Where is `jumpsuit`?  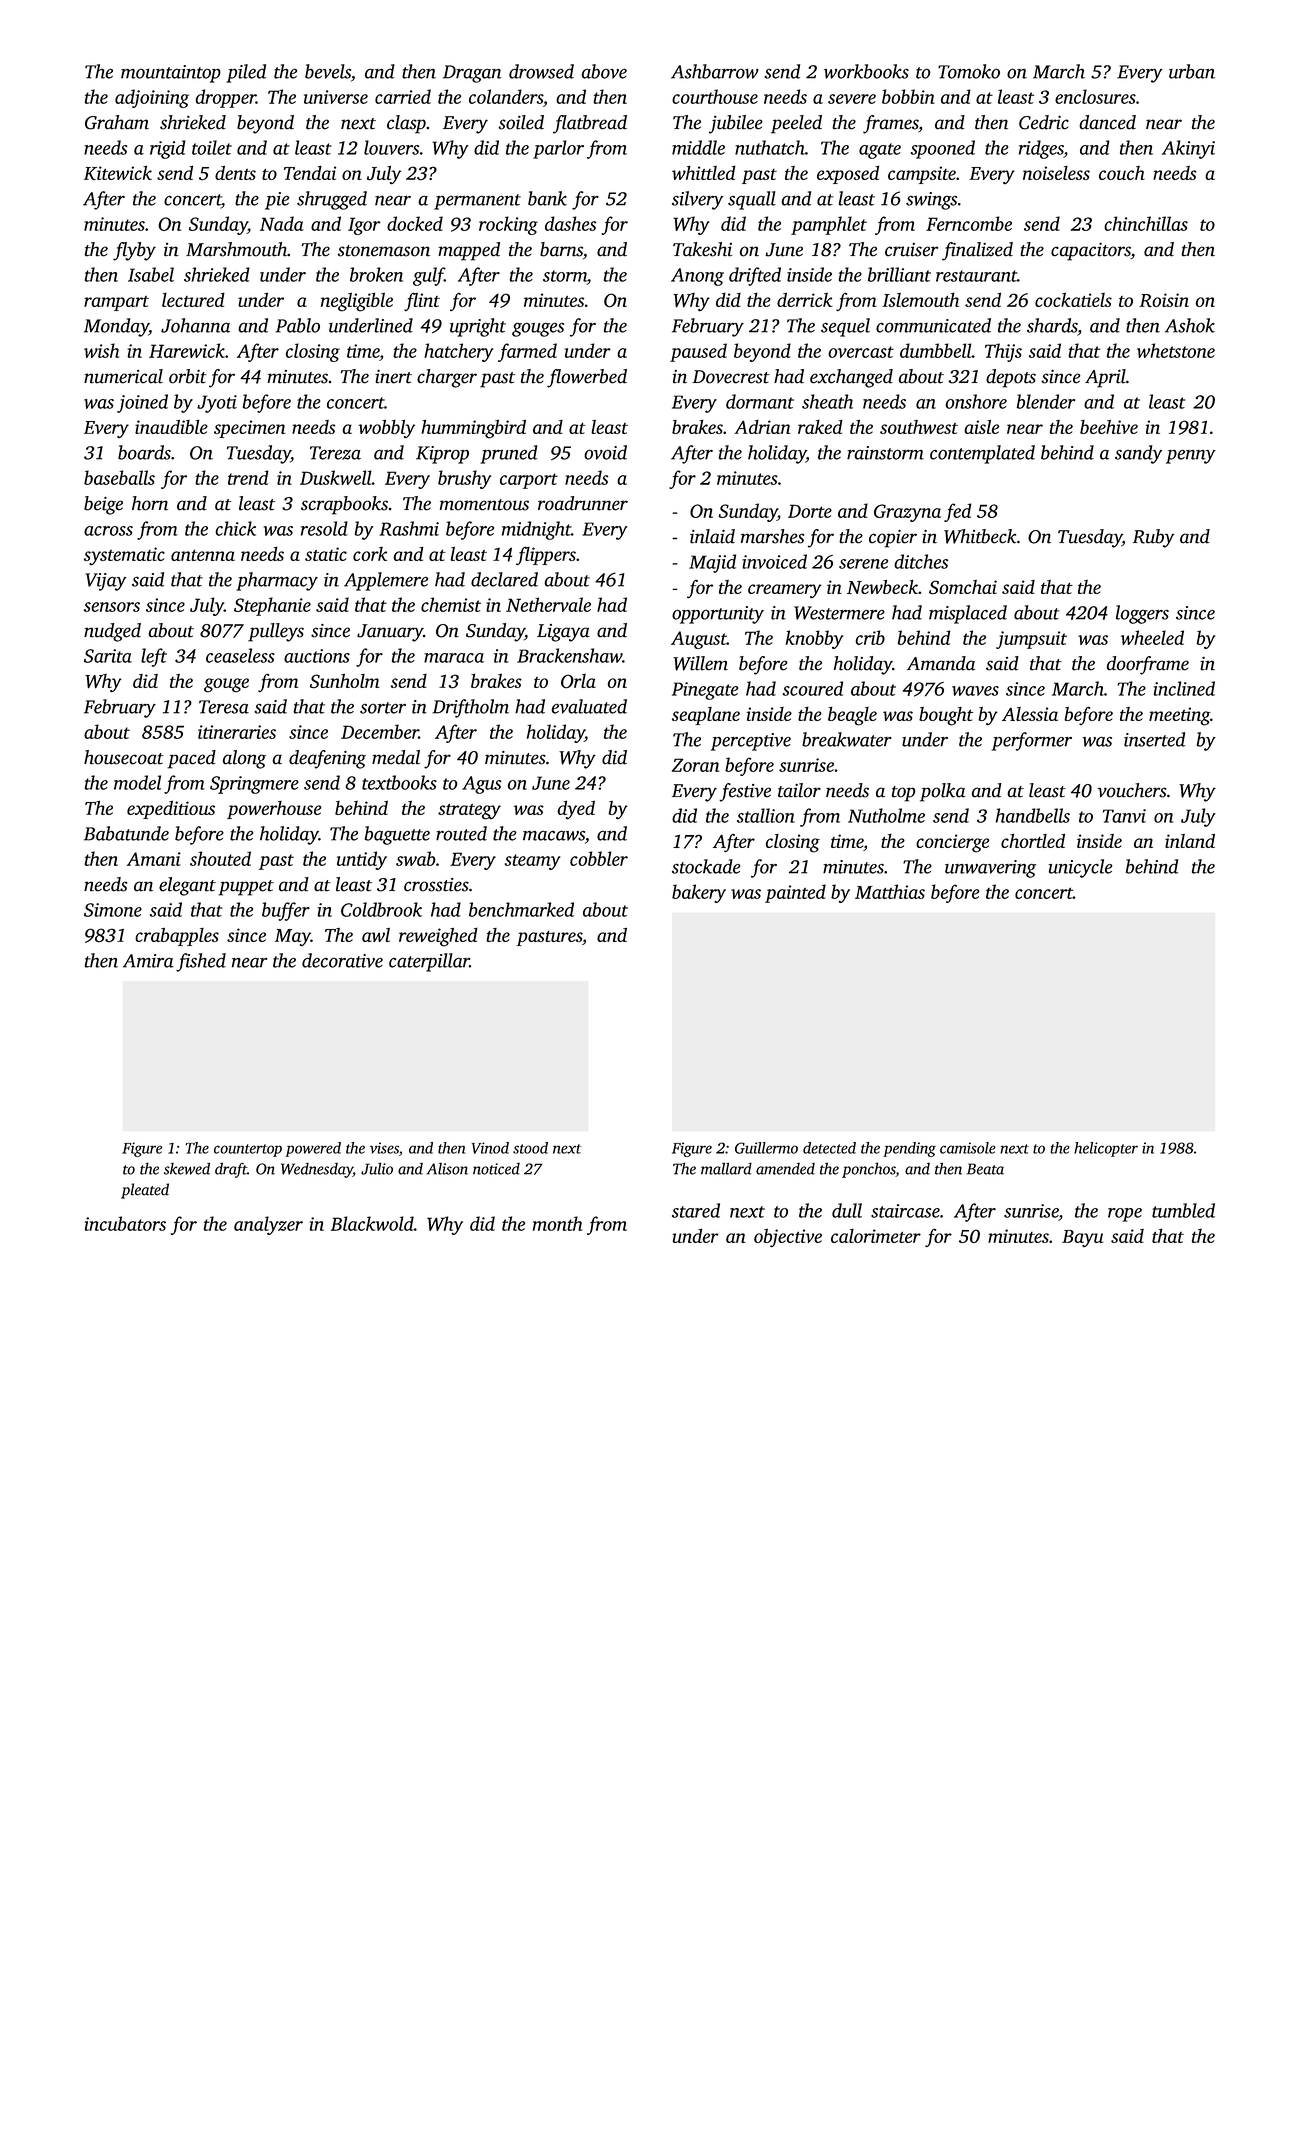
jumpsuit is located at coordinates (1031, 640).
